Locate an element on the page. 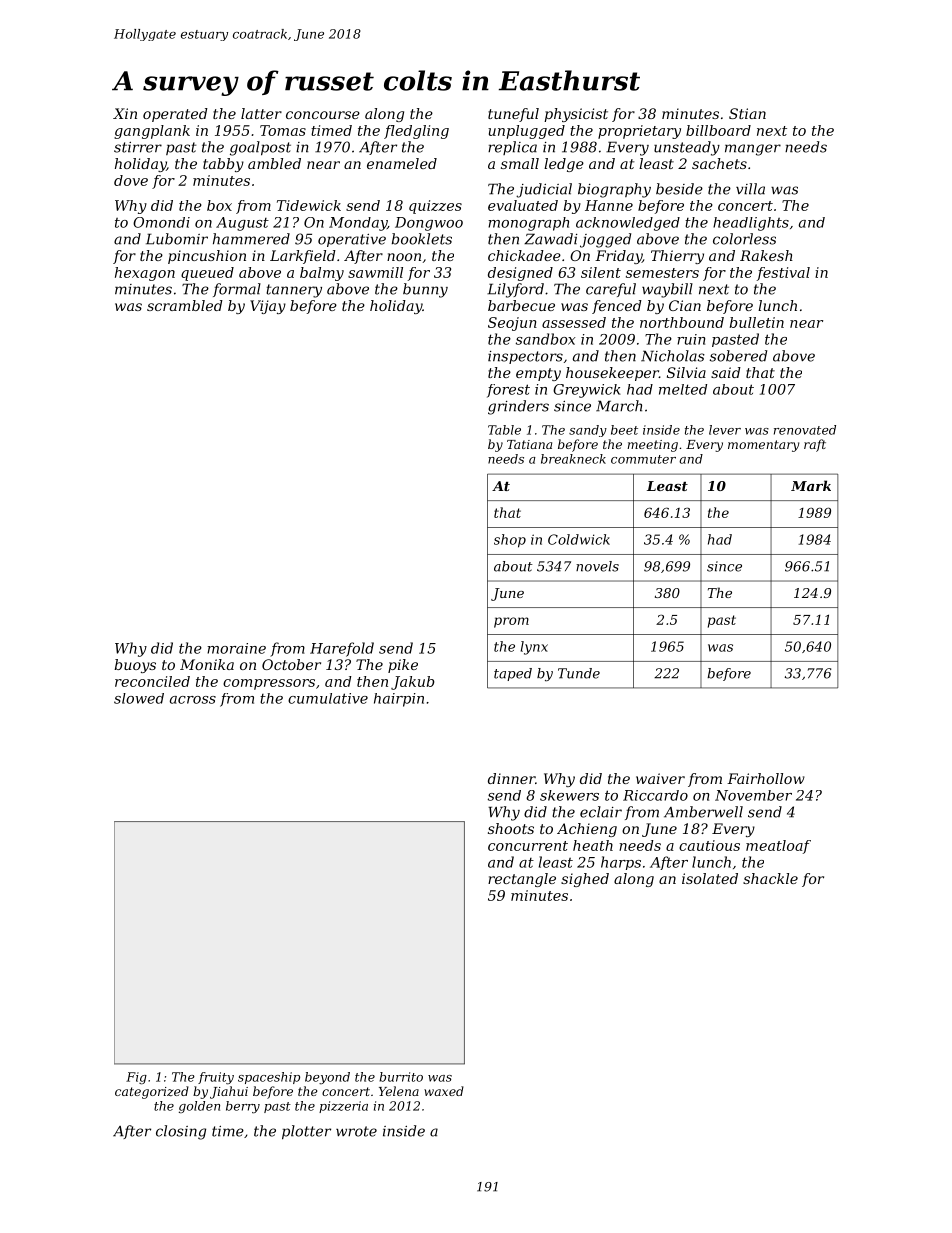 The width and height of the page is (952, 1233). Fig is located at coordinates (136, 1078).
